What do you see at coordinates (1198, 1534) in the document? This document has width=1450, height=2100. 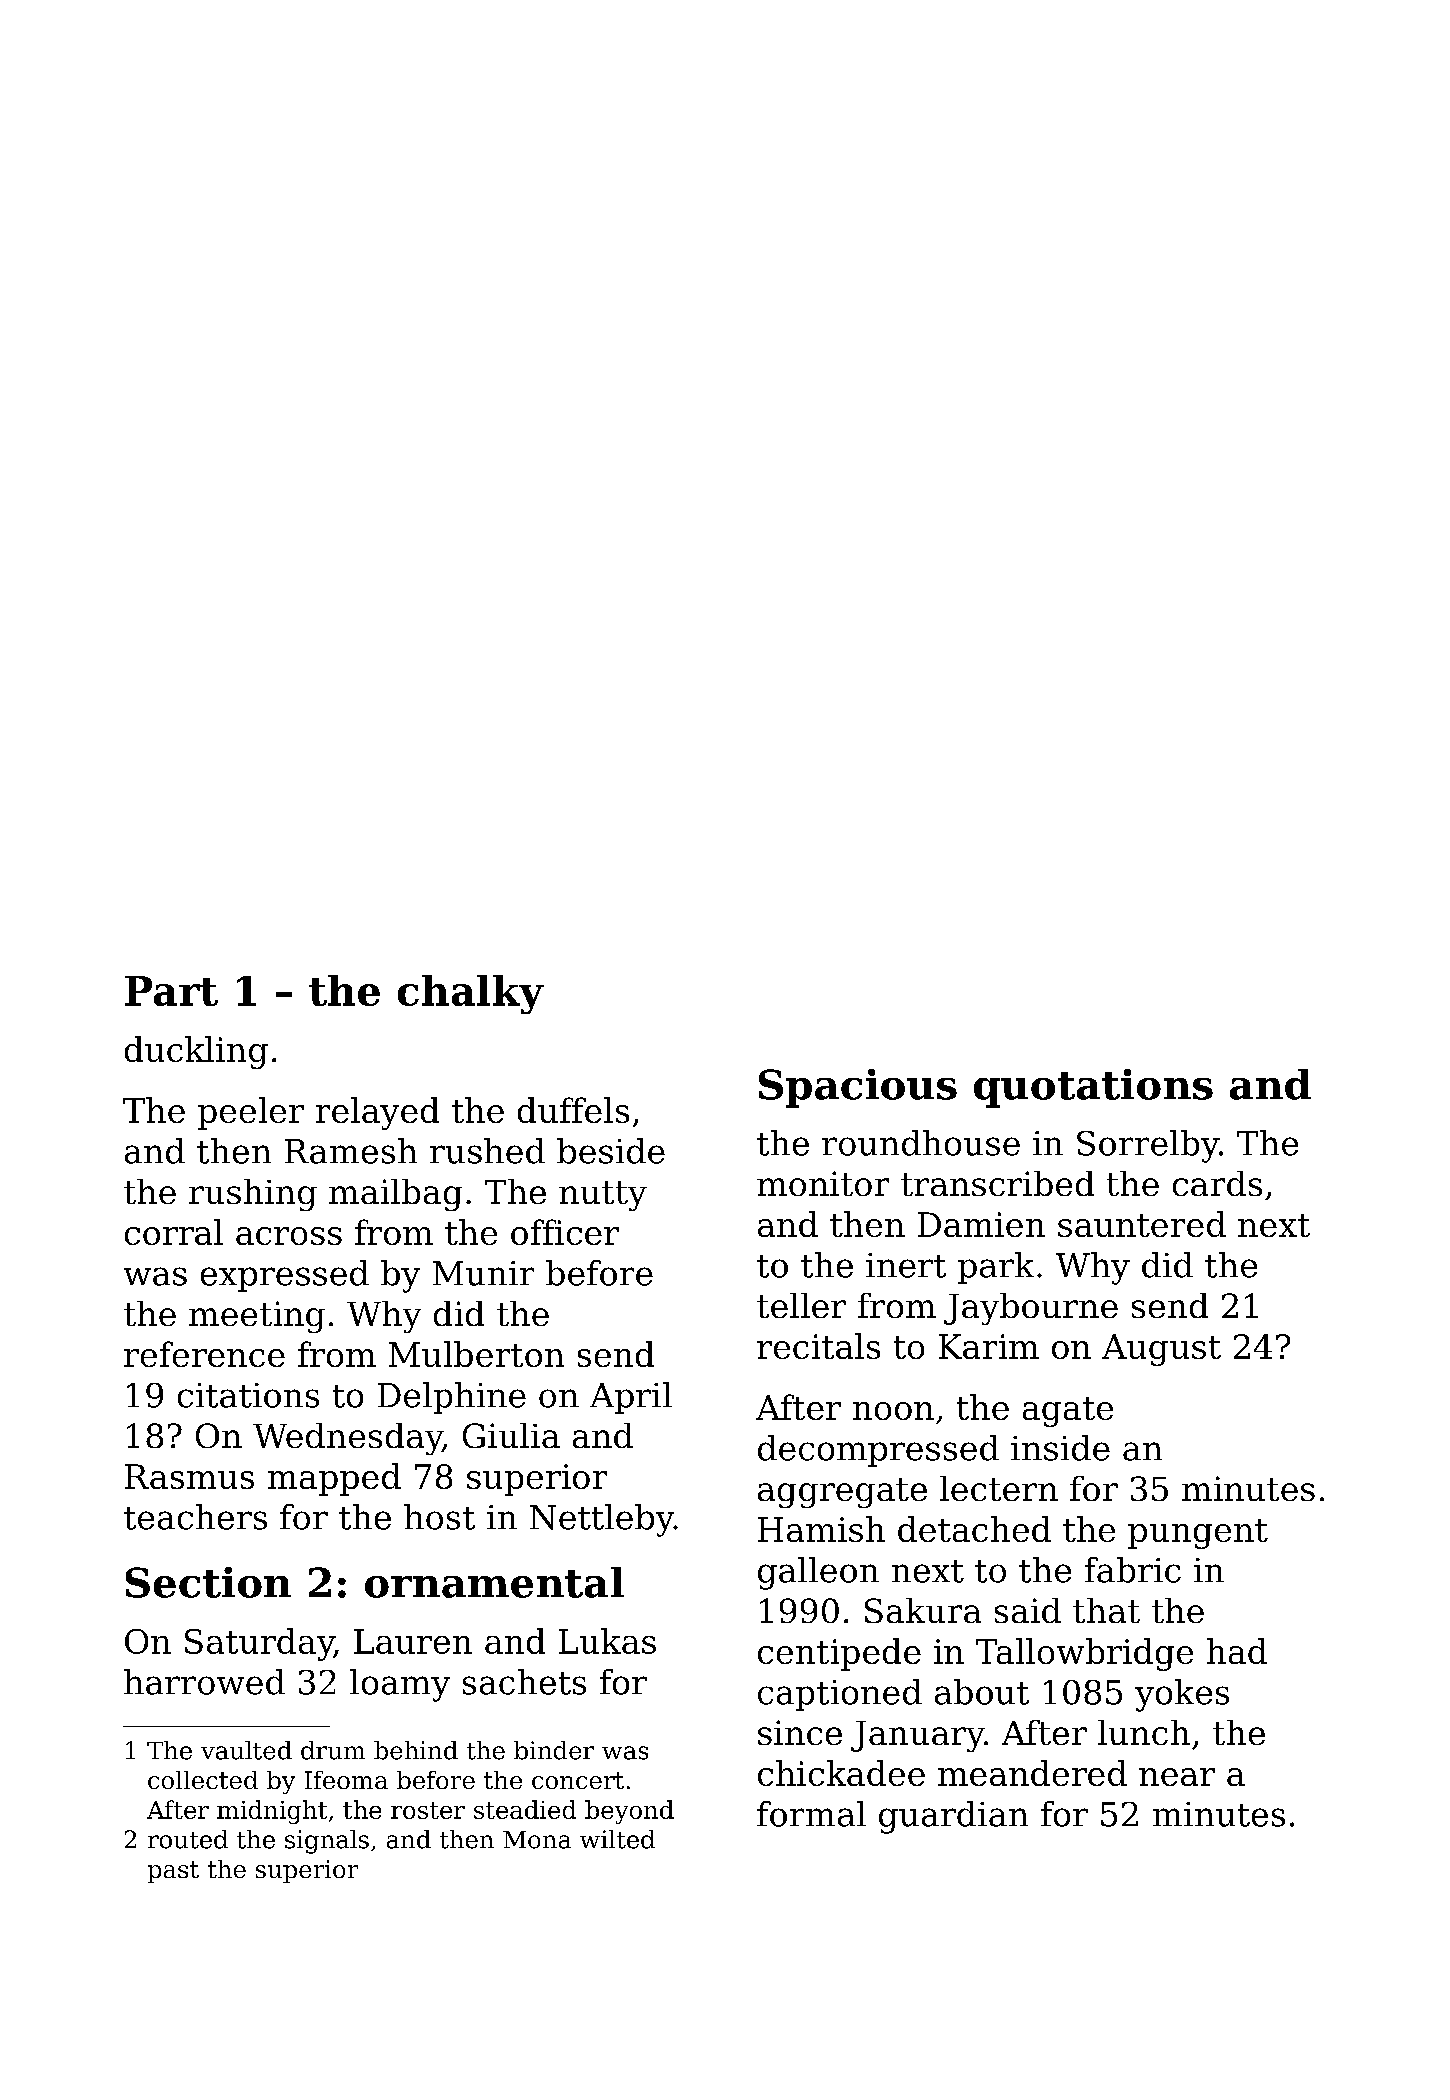 I see `pungent` at bounding box center [1198, 1534].
